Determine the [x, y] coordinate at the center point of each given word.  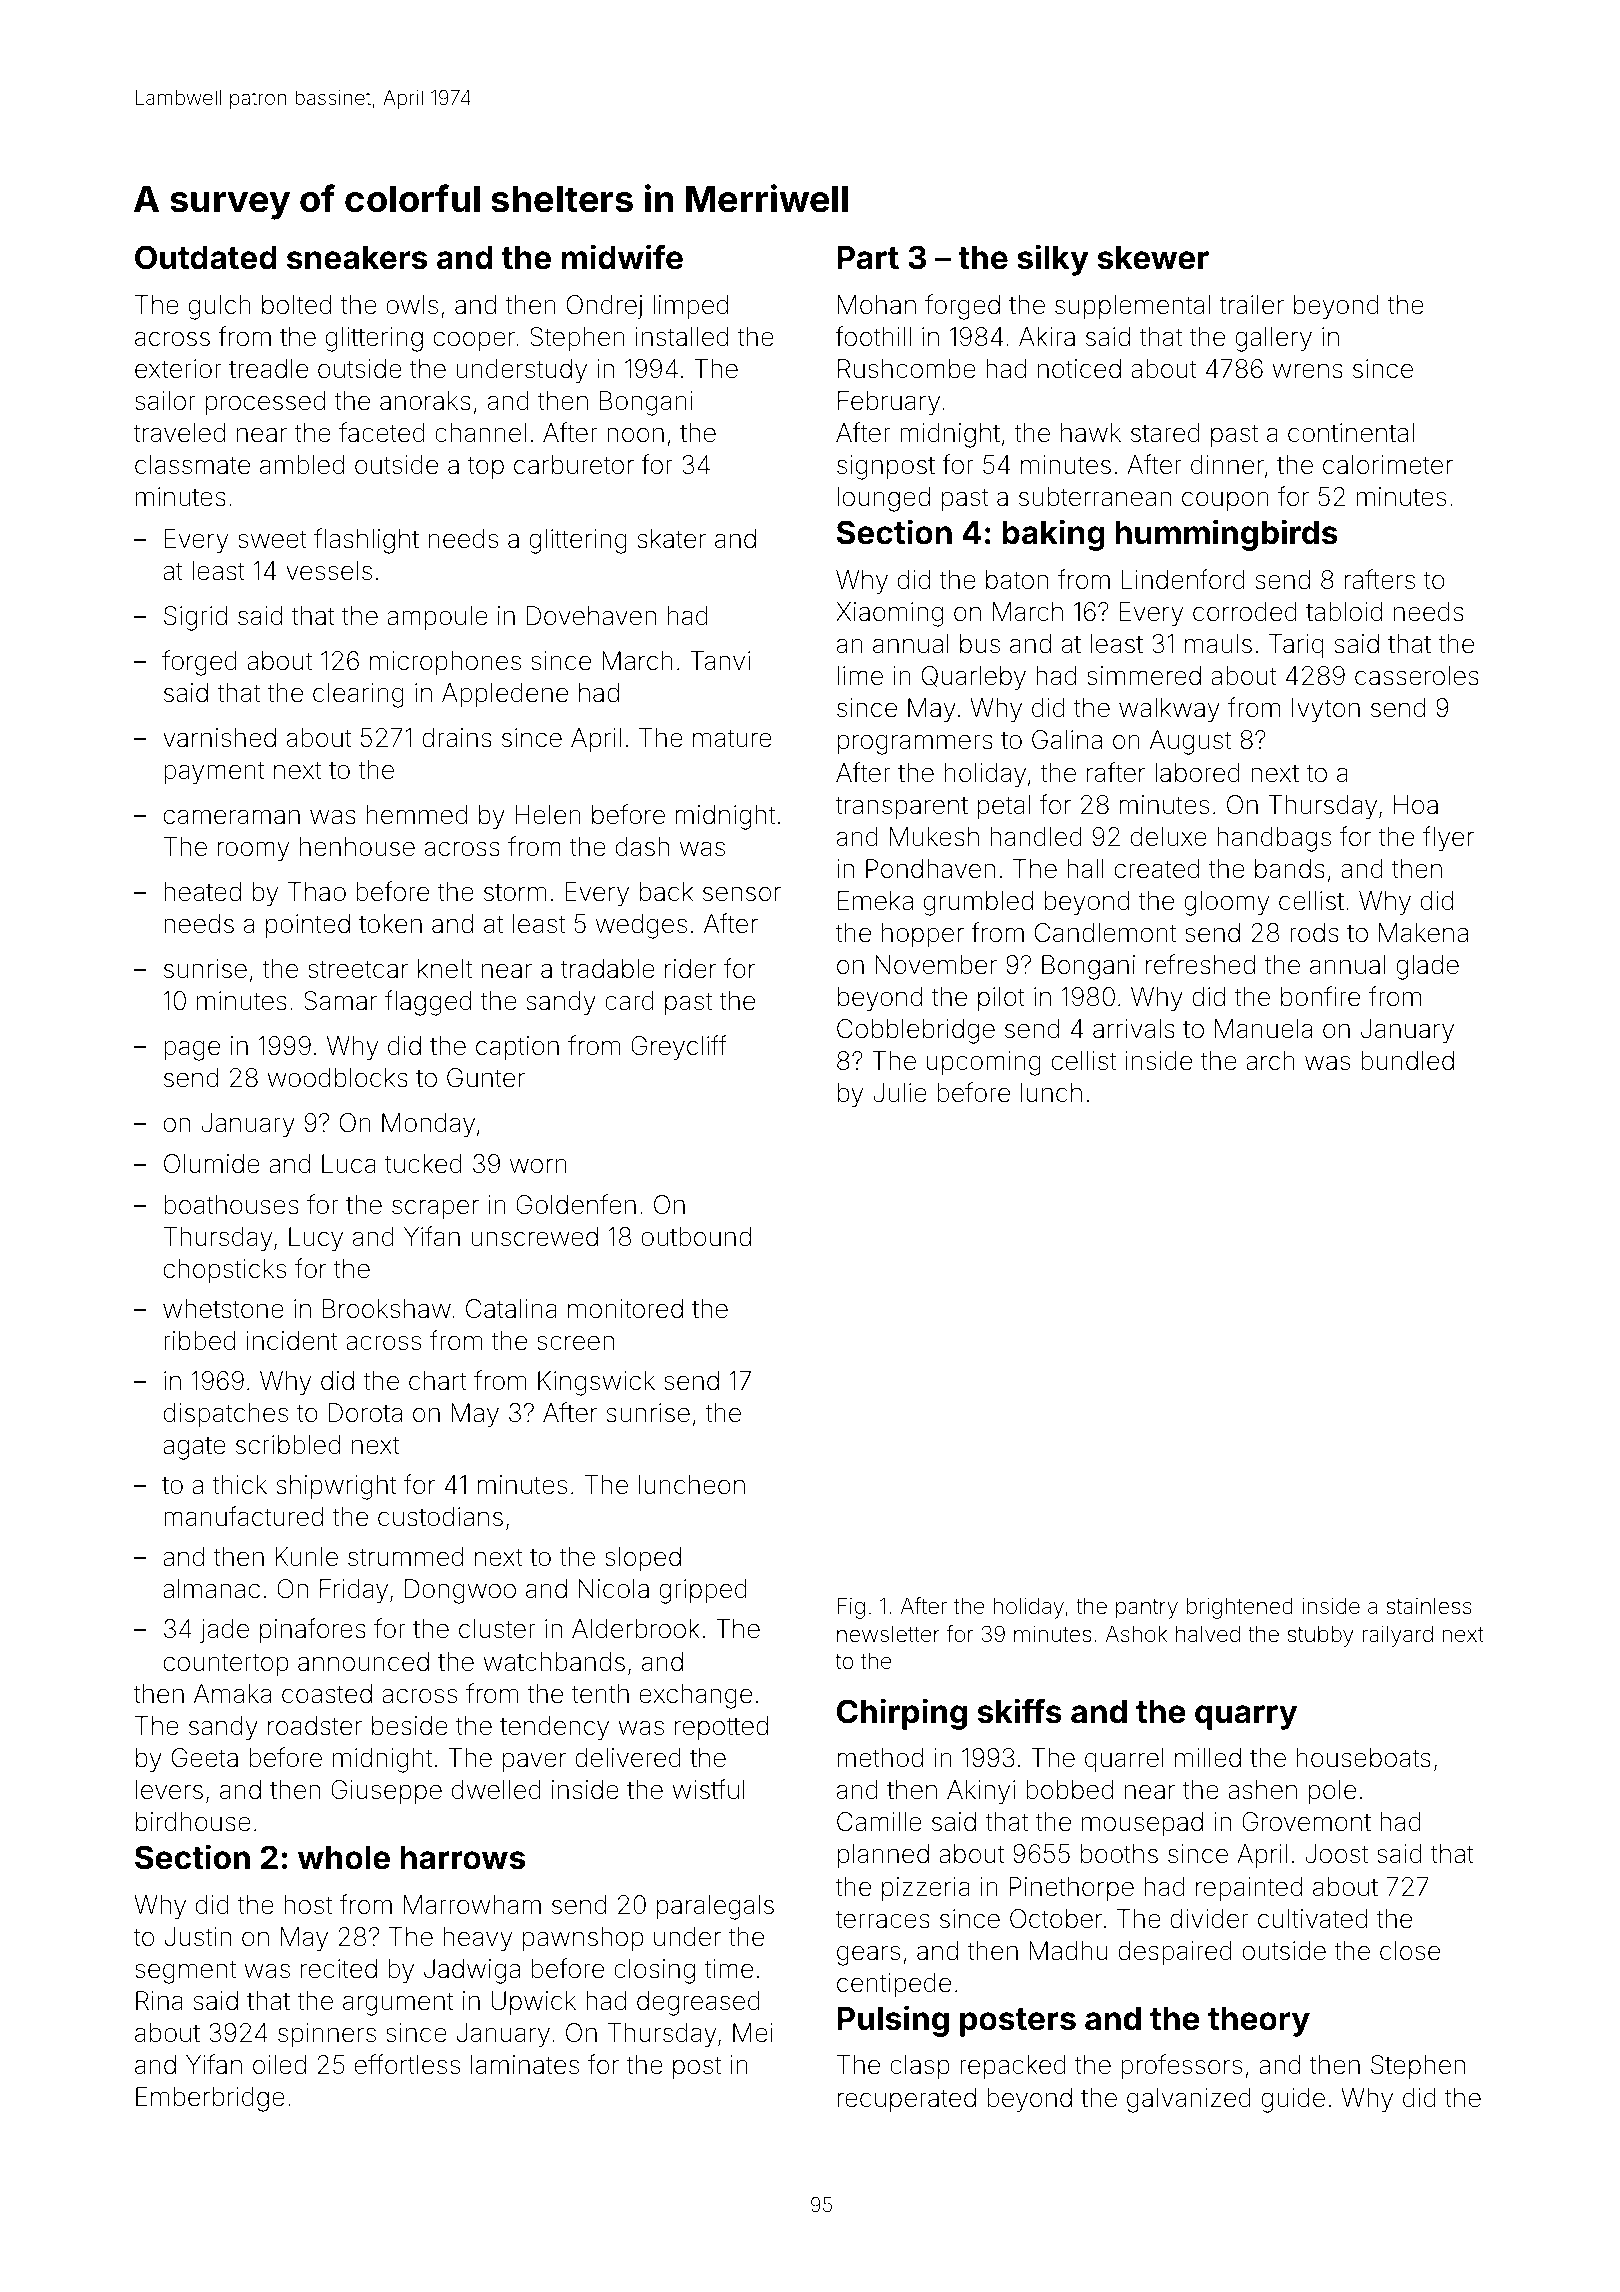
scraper [435, 1209]
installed [682, 337]
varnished [219, 738]
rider [690, 969]
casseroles [1417, 676]
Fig [851, 1608]
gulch [220, 307]
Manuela [1263, 1029]
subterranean [1095, 497]
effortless [407, 2064]
